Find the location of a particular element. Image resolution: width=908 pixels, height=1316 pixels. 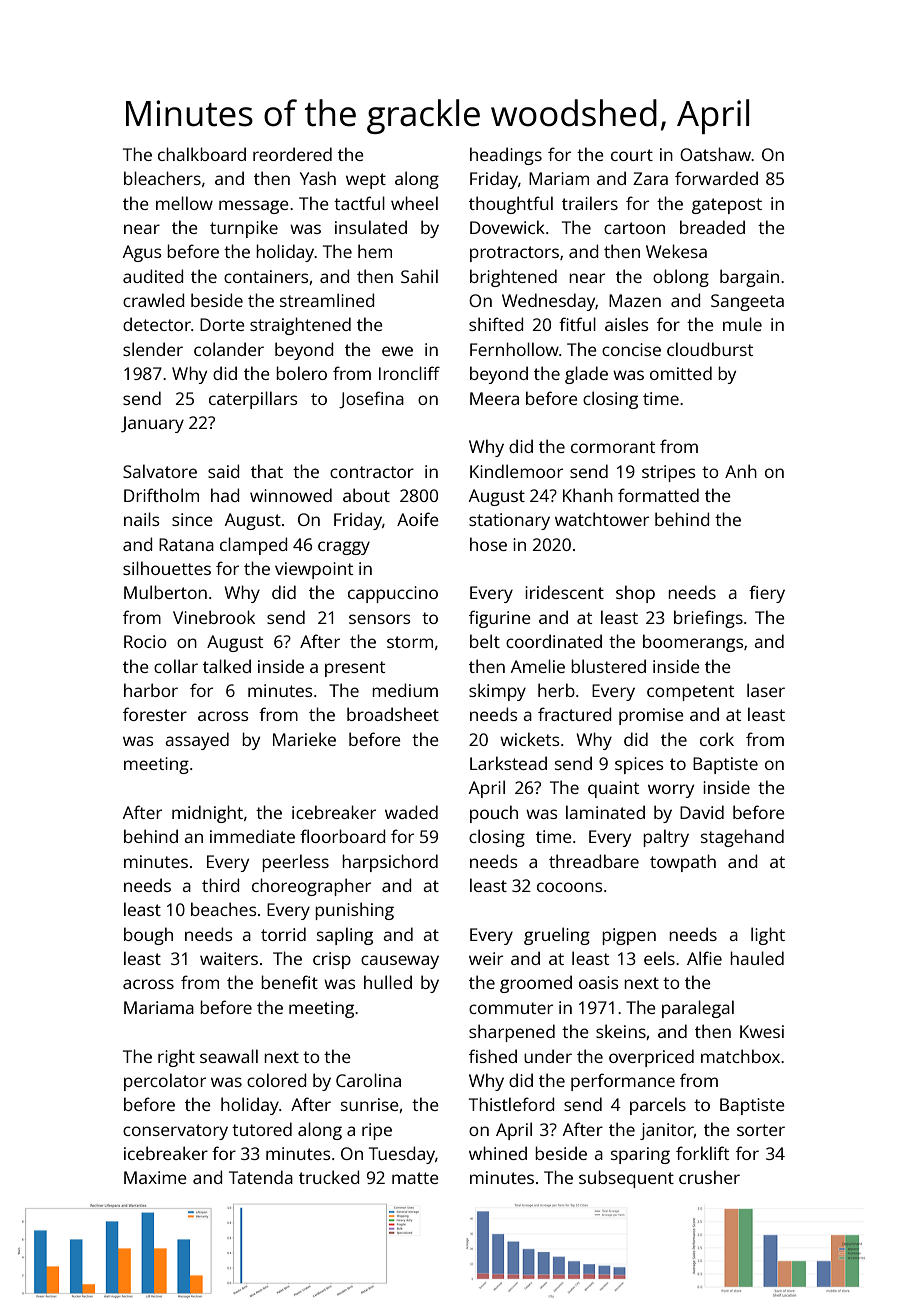

Mulberton is located at coordinates (165, 592).
